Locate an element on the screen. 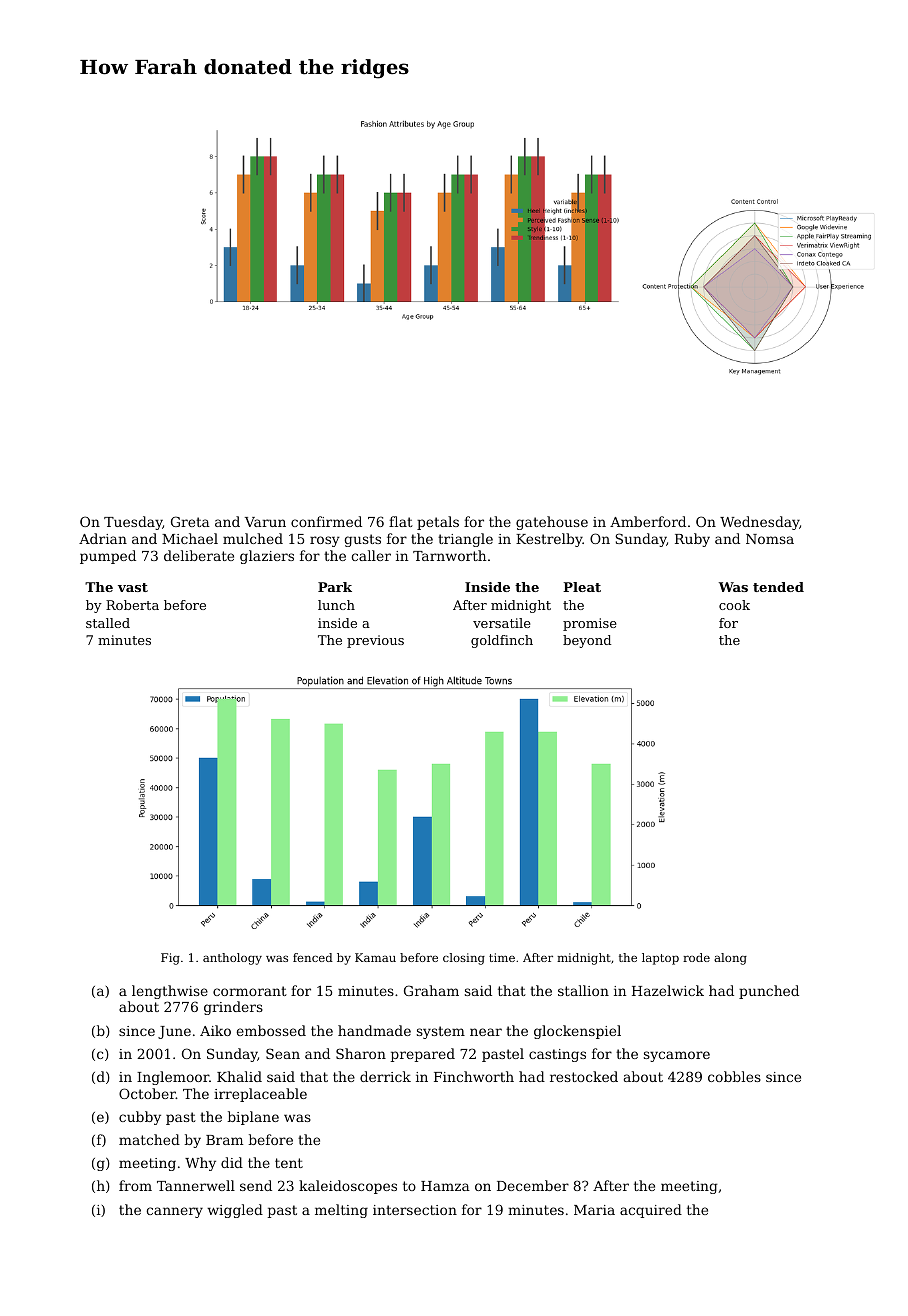 The height and width of the screenshot is (1316, 908). Why is located at coordinates (200, 1164).
